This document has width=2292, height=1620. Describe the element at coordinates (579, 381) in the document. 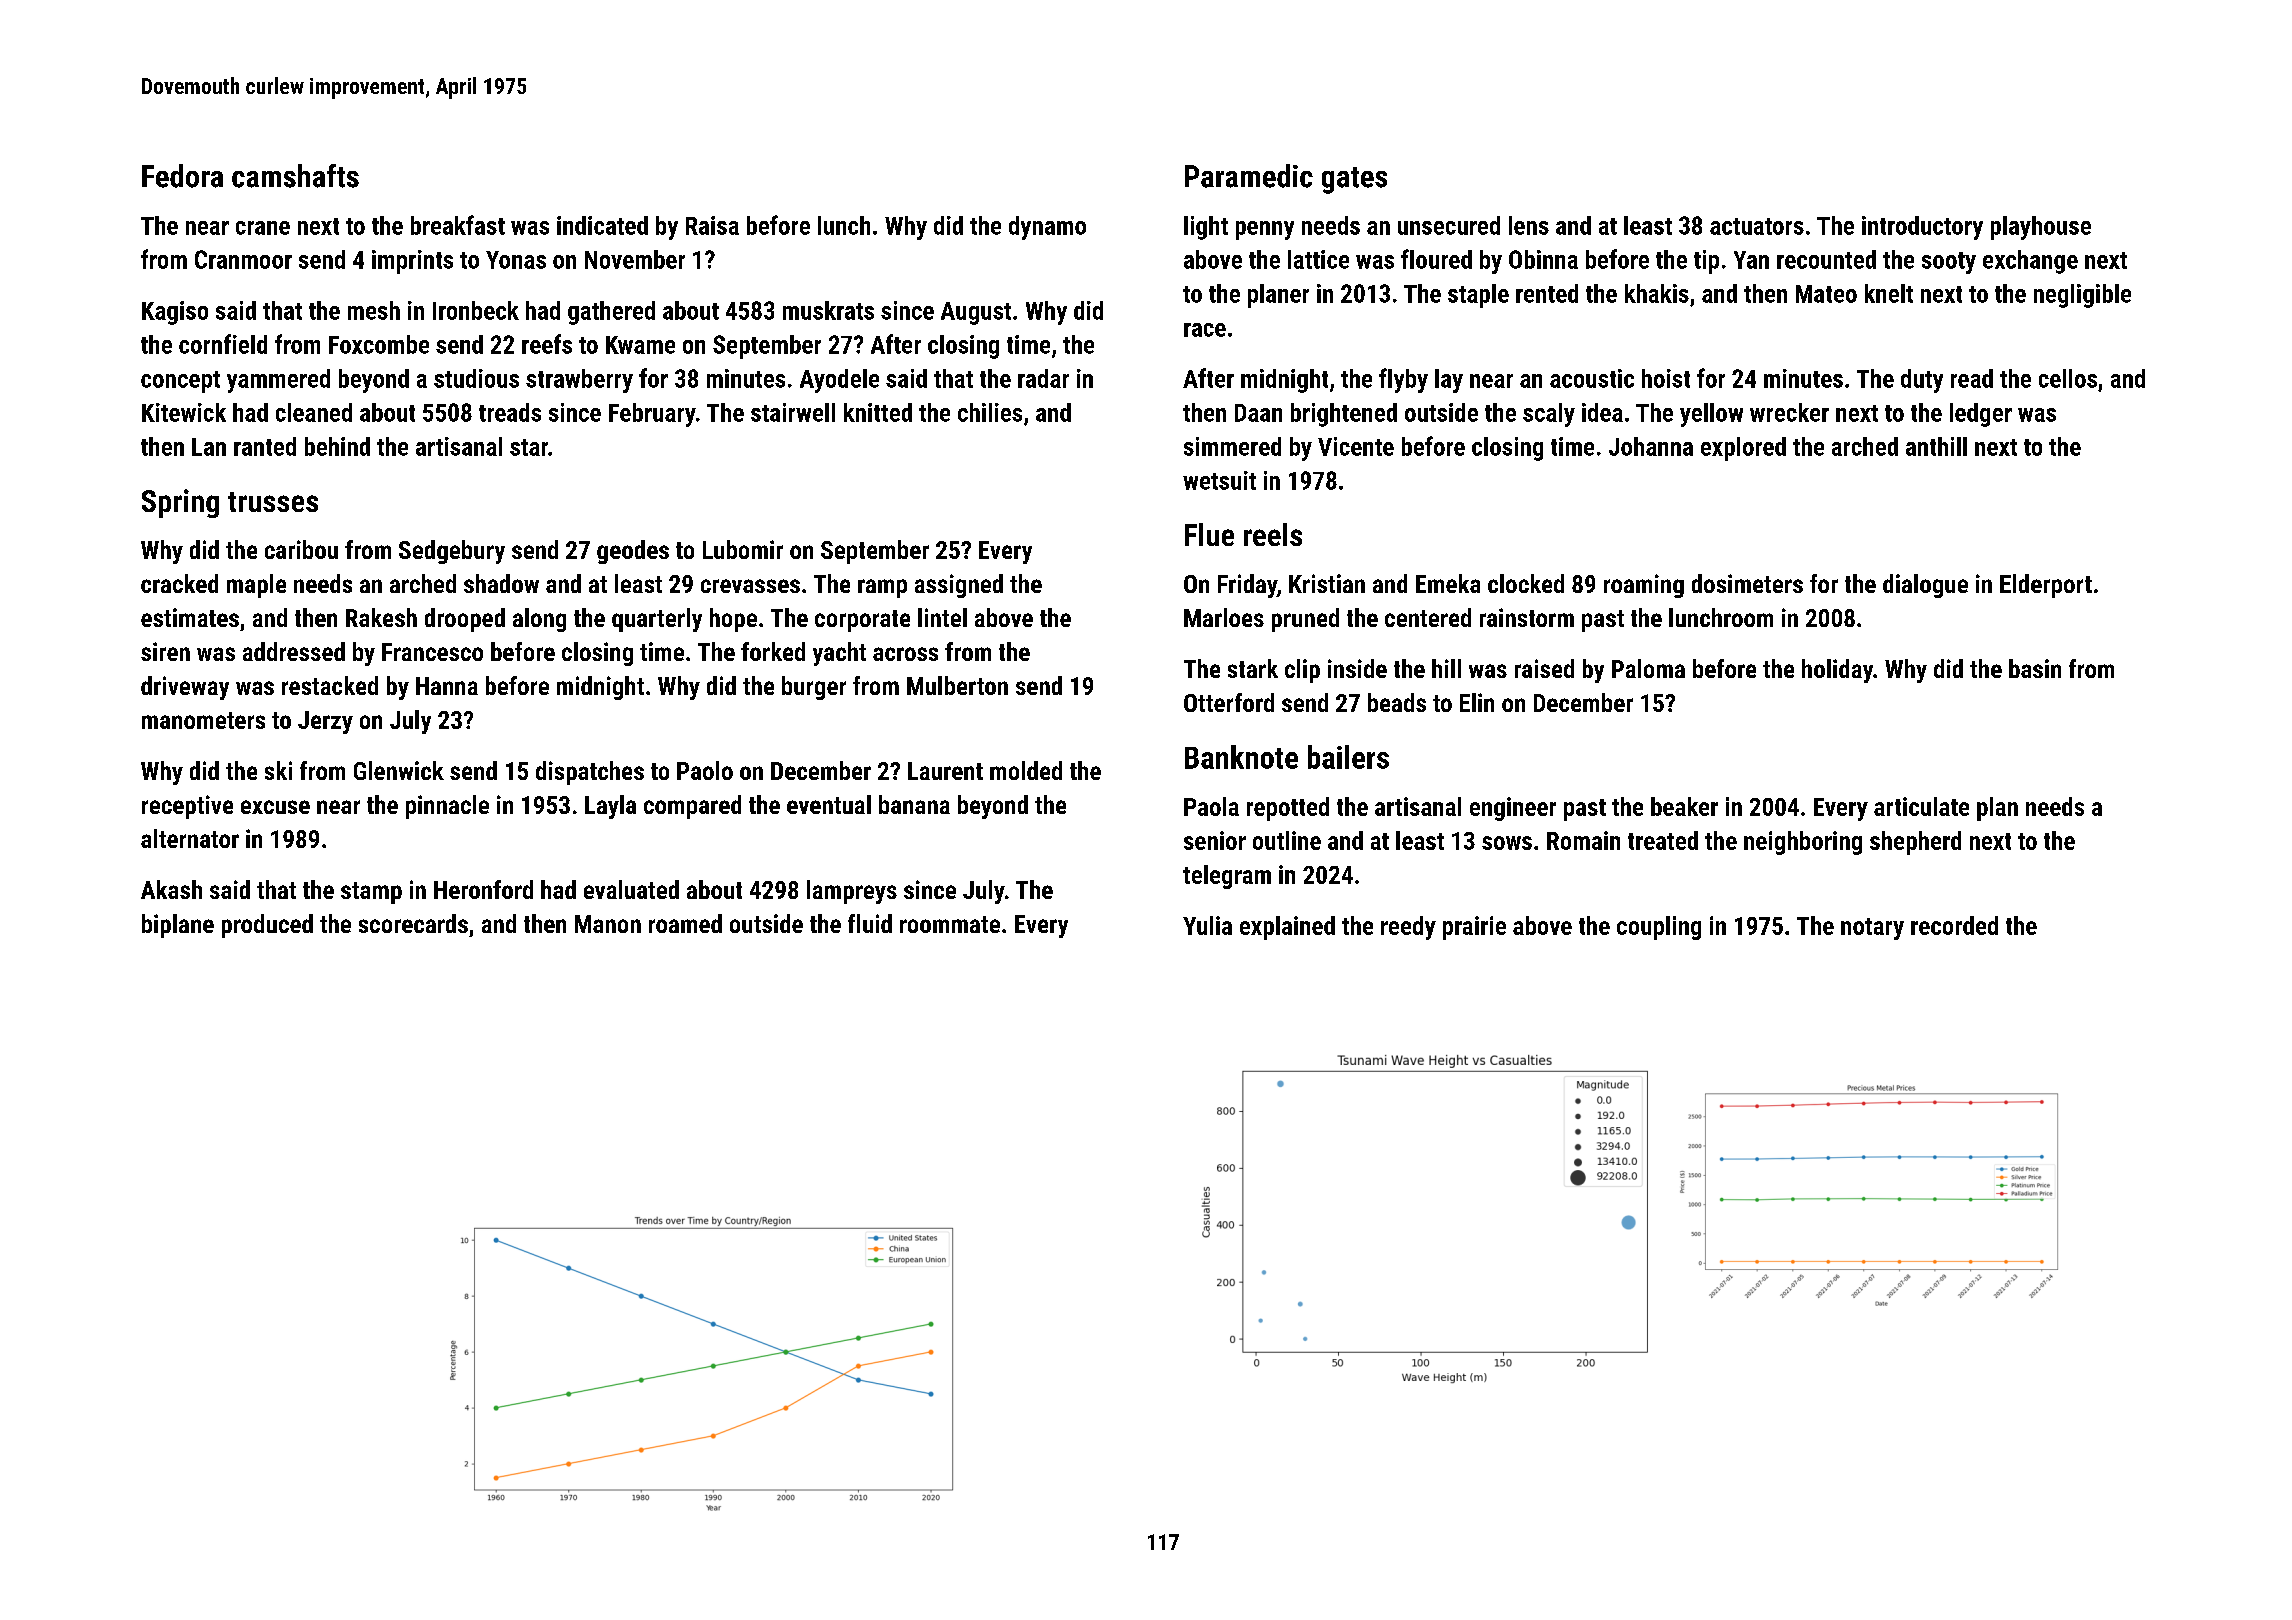

I see `strawberry` at that location.
